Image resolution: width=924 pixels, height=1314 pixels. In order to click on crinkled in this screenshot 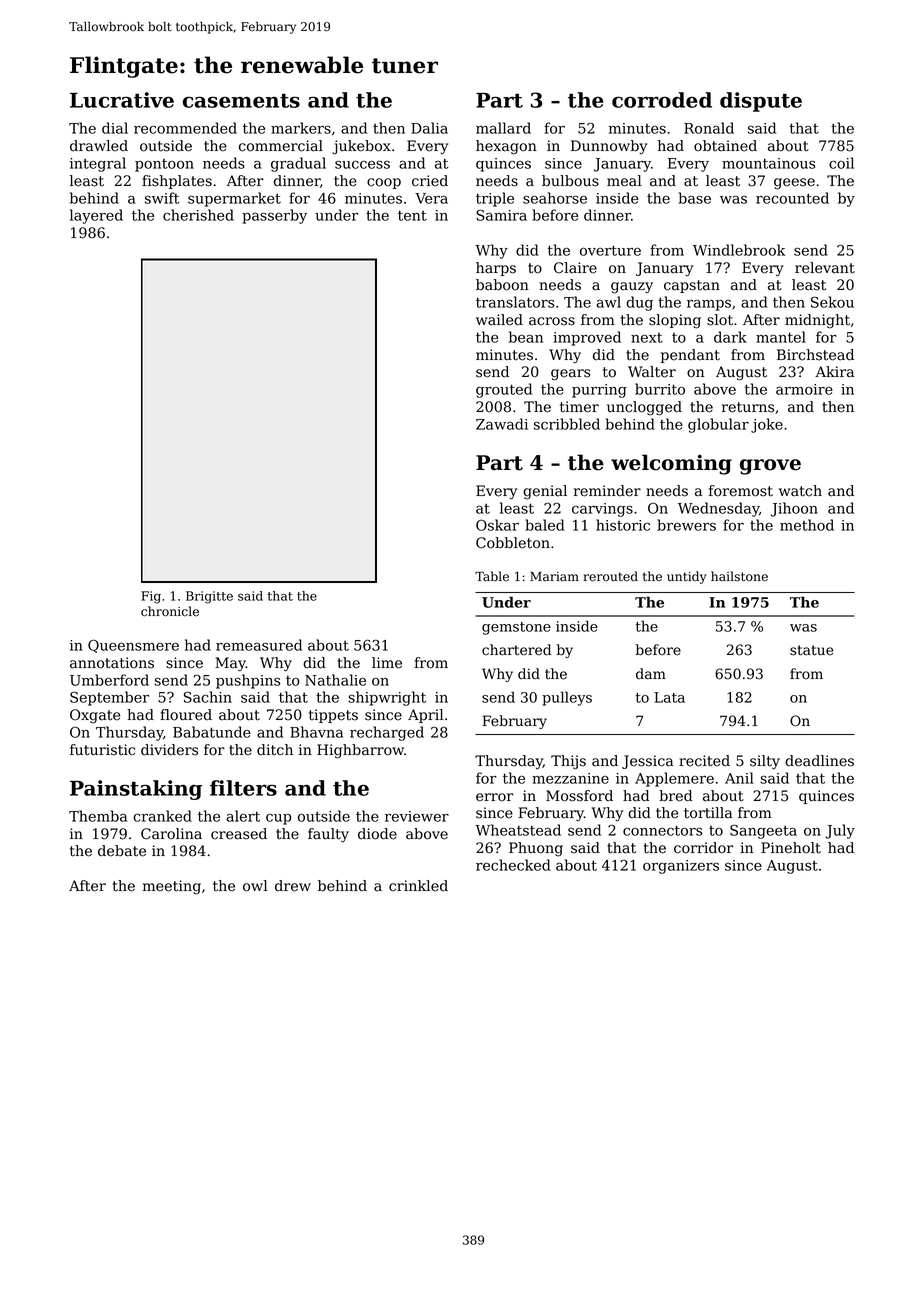, I will do `click(418, 886)`.
